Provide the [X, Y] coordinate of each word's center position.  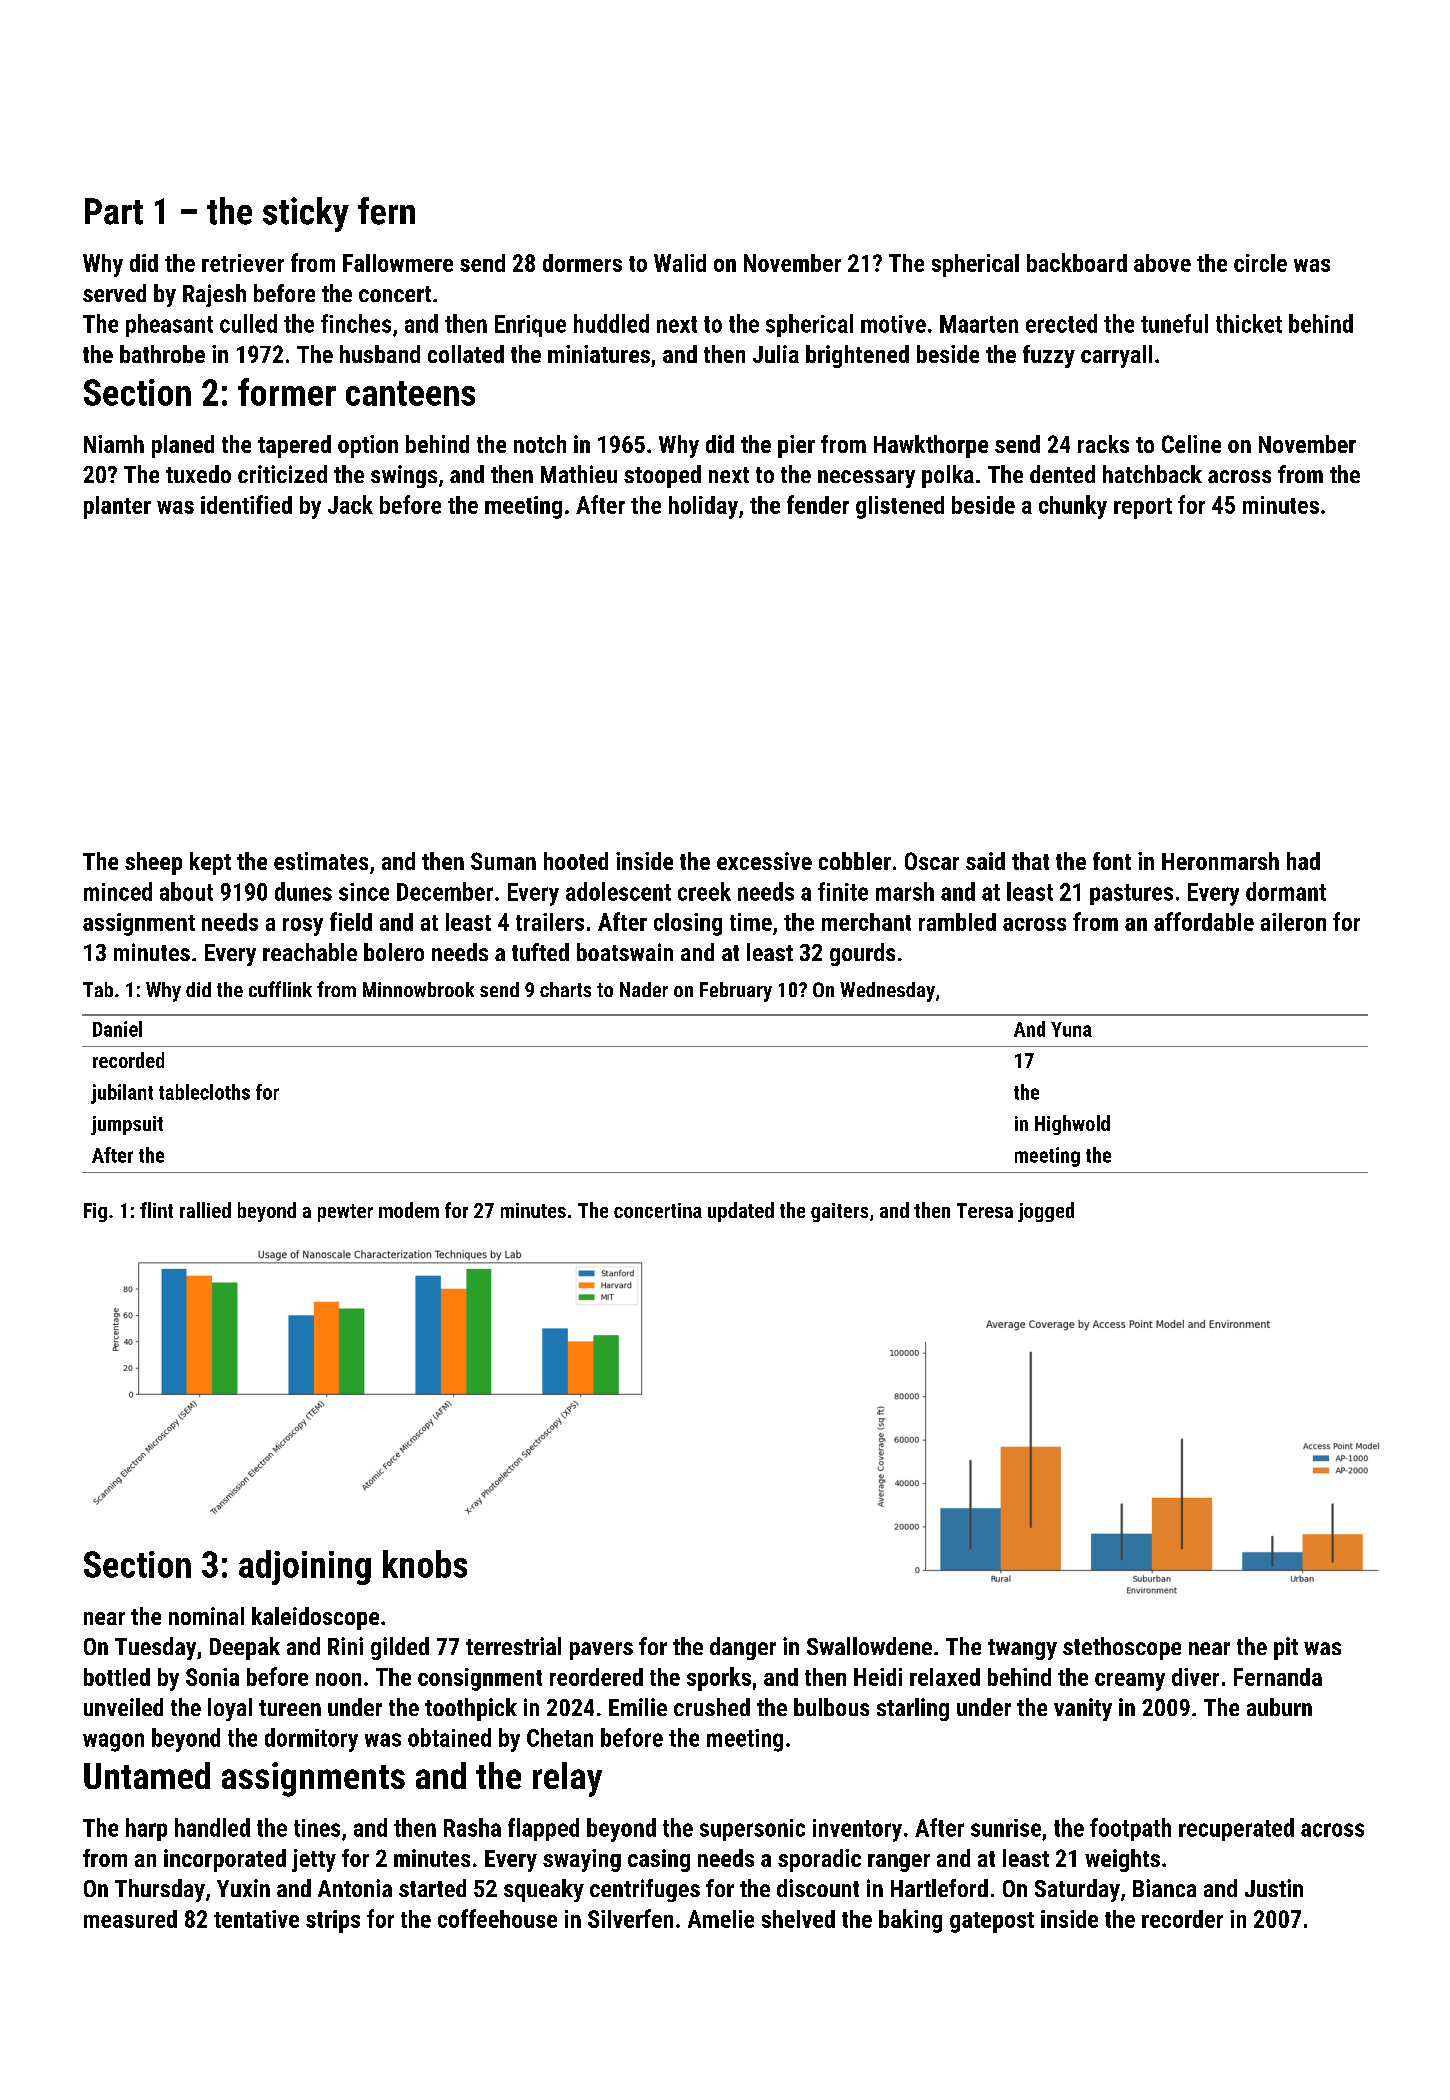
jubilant [122, 1094]
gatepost [992, 1922]
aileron [1293, 922]
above [1162, 263]
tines [317, 1828]
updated [741, 1212]
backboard [1077, 262]
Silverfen [630, 1918]
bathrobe [162, 354]
